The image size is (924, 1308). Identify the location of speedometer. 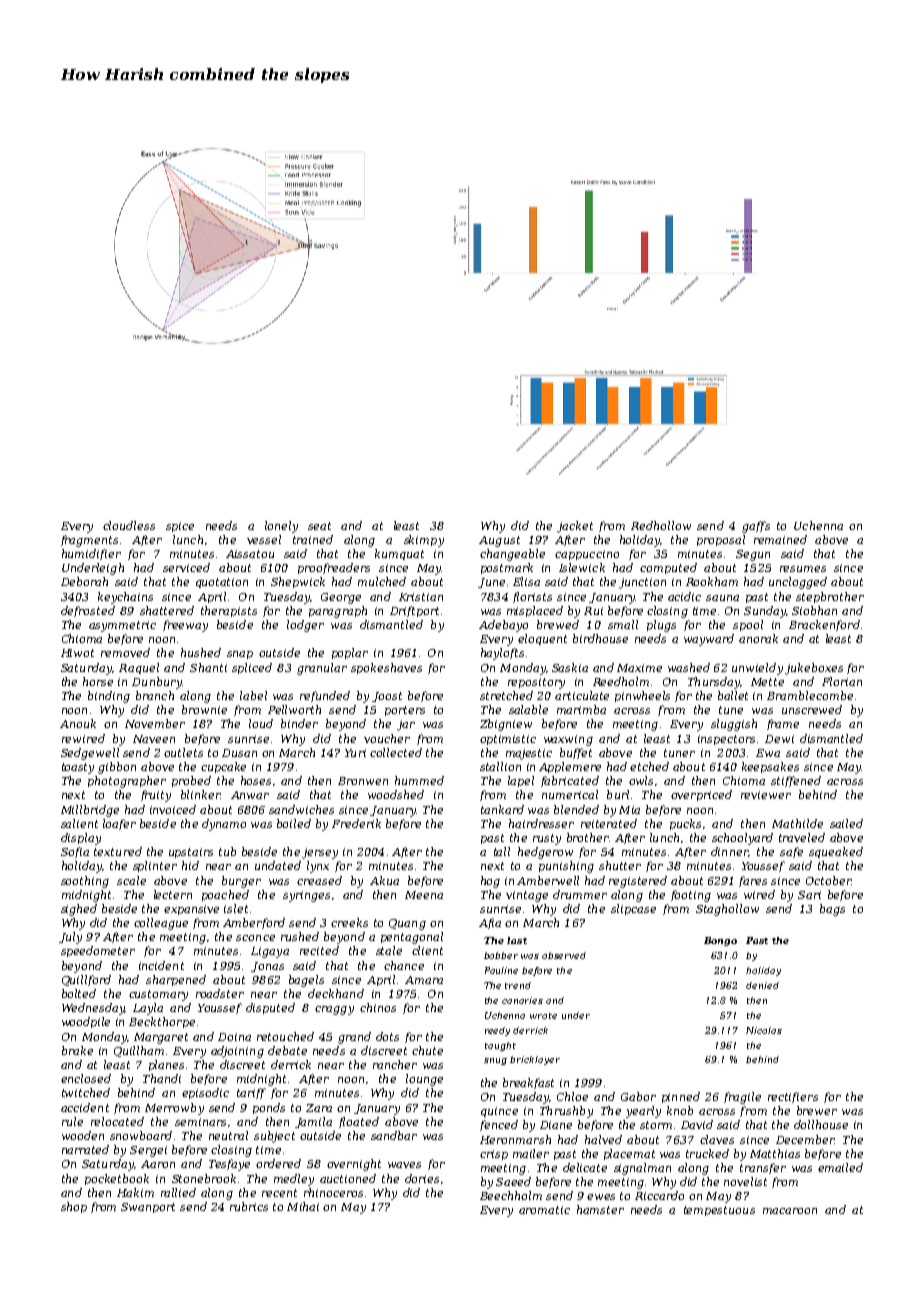
(98, 951).
